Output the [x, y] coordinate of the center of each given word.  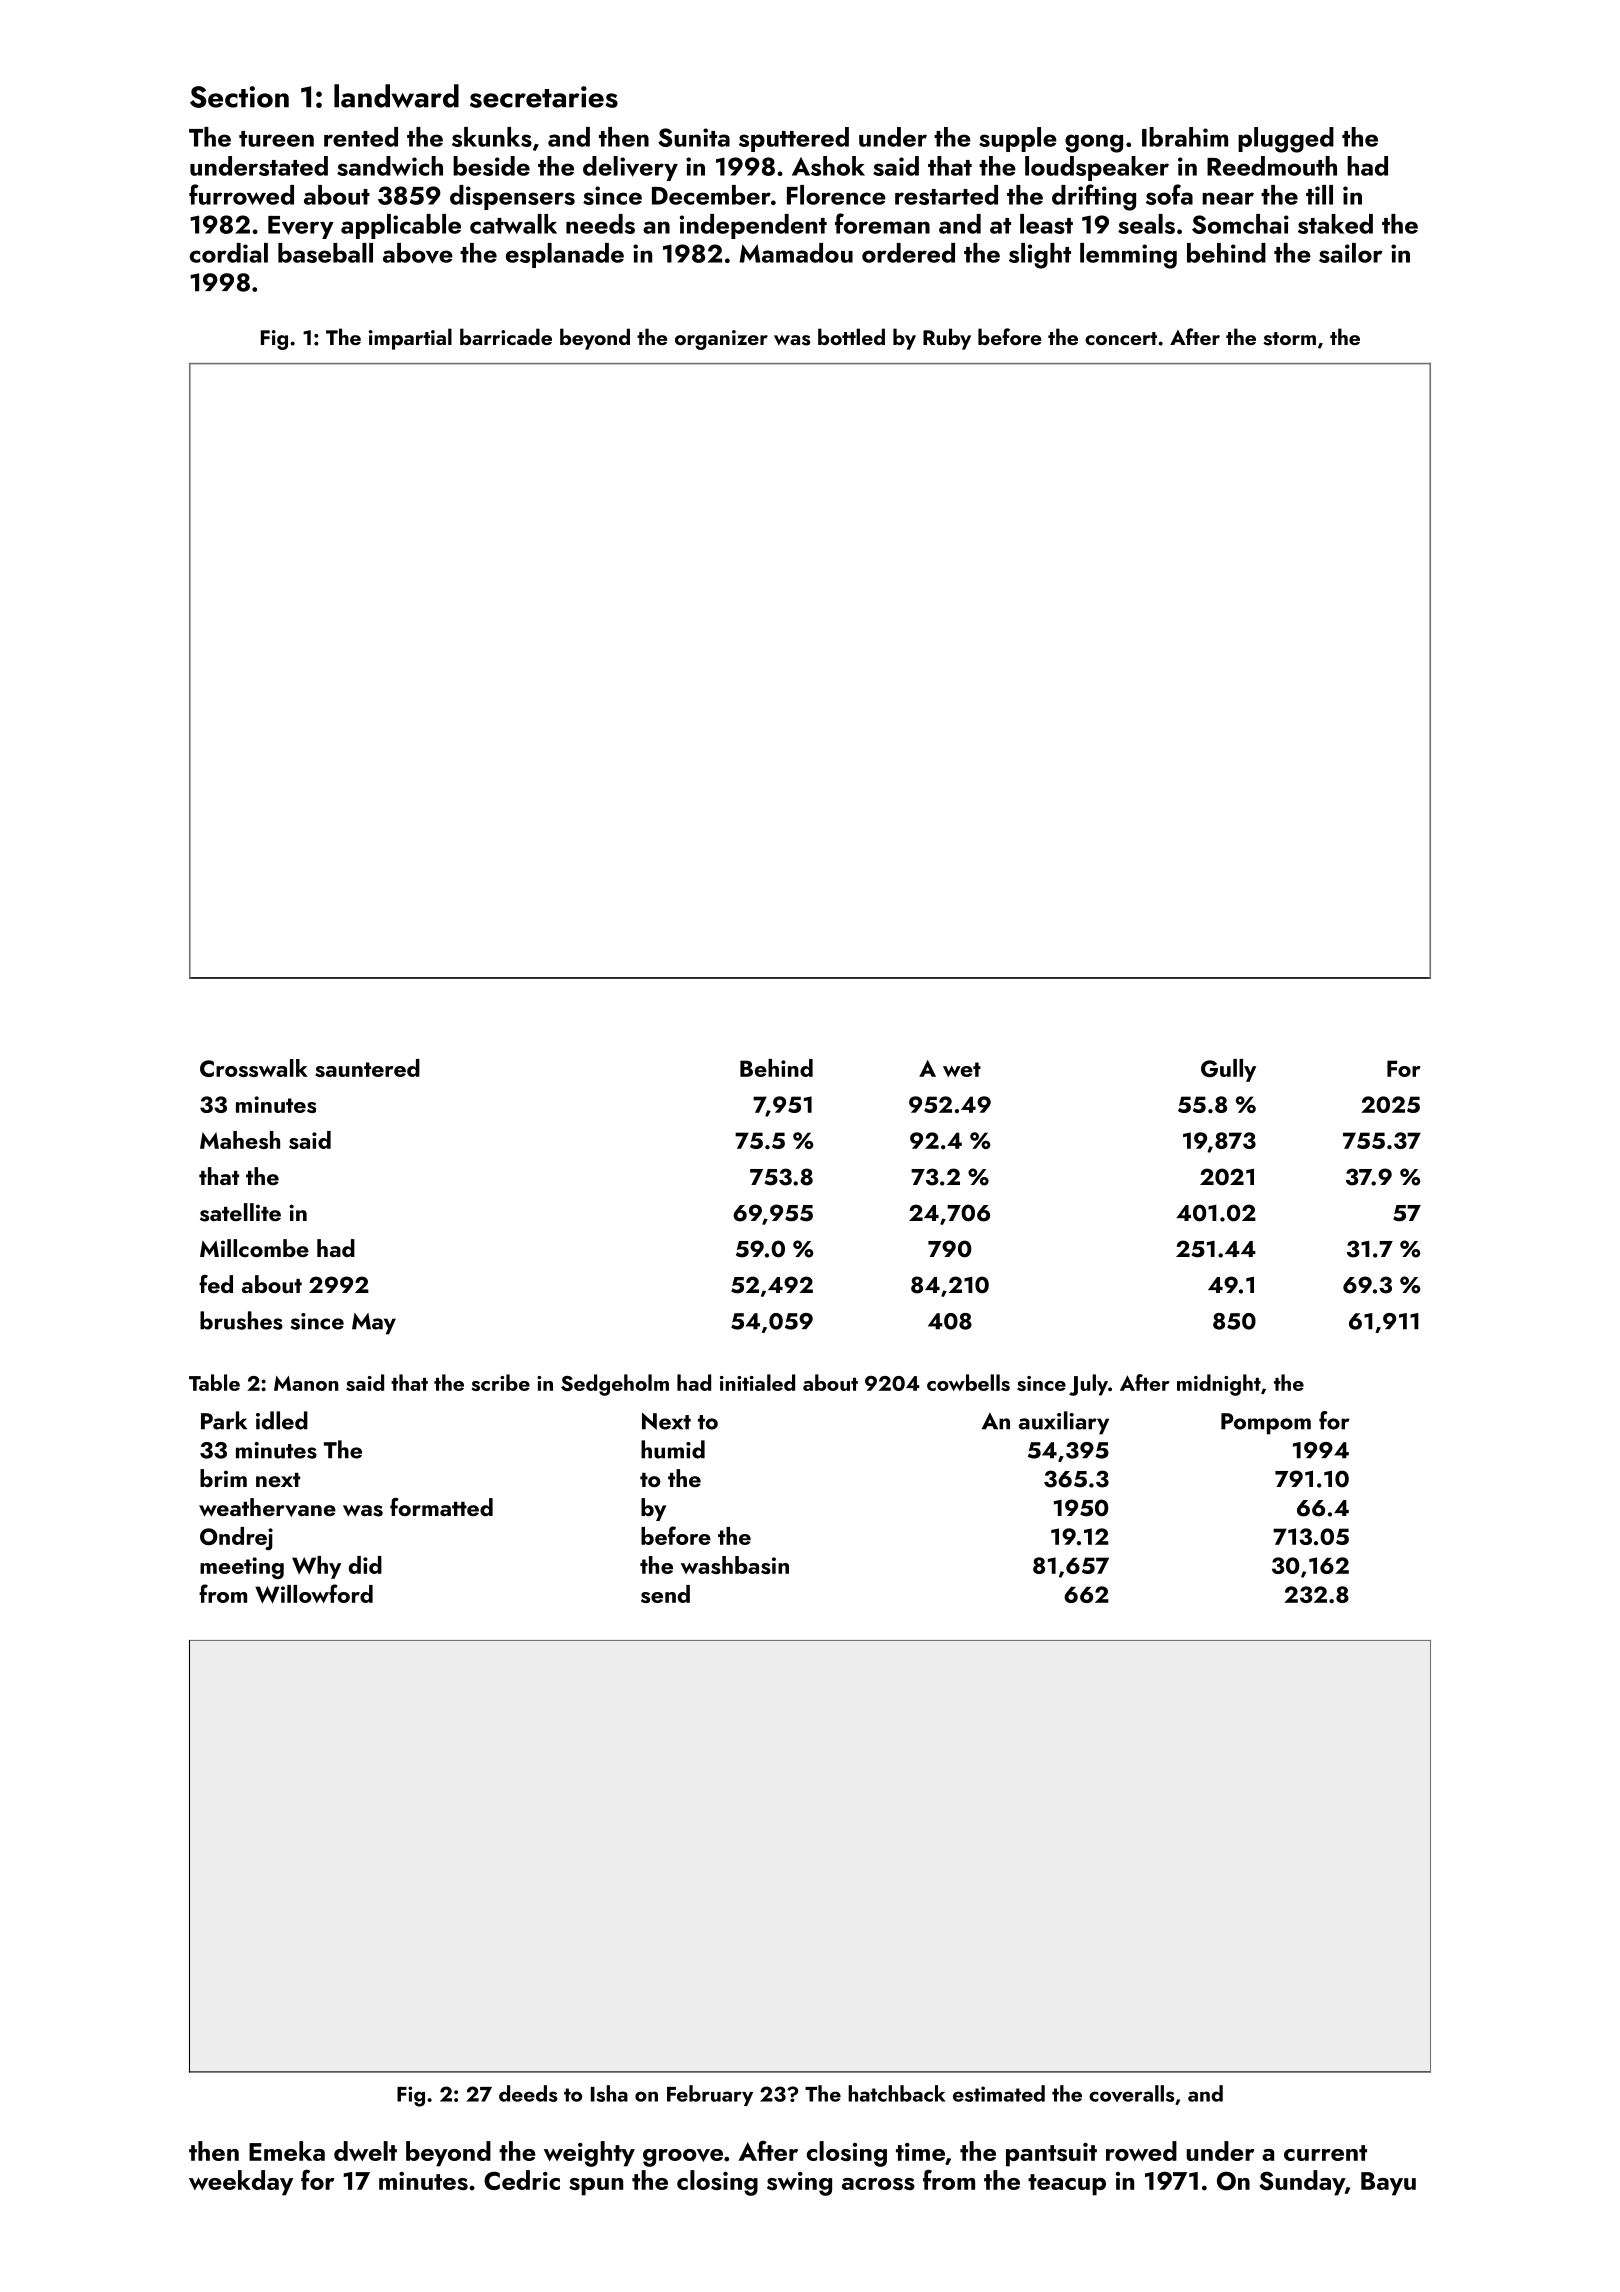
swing [799, 2184]
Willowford [314, 1593]
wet [962, 1069]
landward [396, 96]
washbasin [735, 1565]
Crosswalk [254, 1068]
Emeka [287, 2151]
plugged [1286, 140]
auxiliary [1064, 1423]
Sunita [694, 137]
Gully [1228, 1070]
